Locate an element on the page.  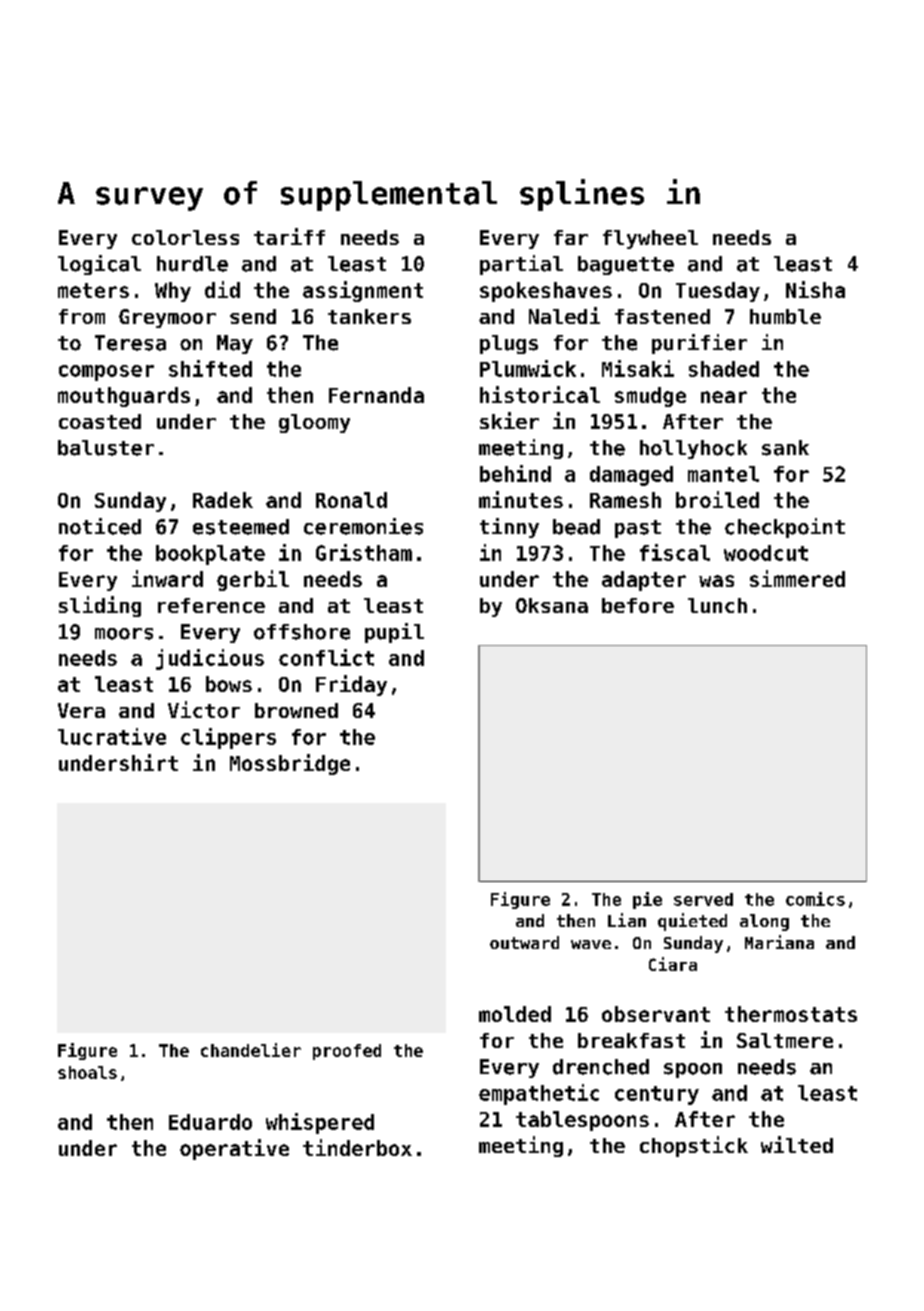
wilted is located at coordinates (797, 1144).
